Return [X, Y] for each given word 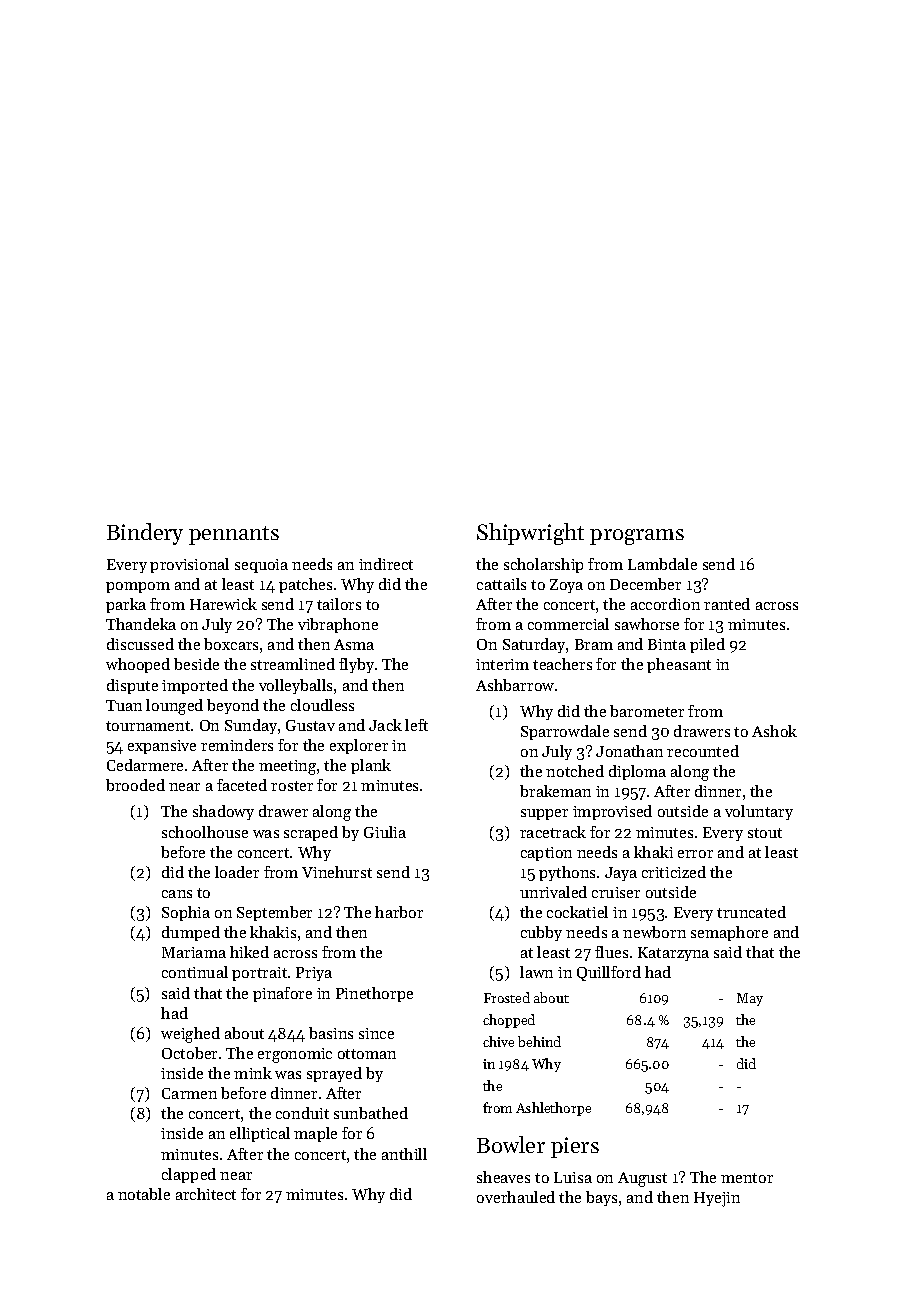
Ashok [774, 731]
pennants [234, 535]
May [750, 999]
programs [637, 537]
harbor [399, 912]
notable [144, 1194]
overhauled [516, 1197]
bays [601, 1198]
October [189, 1053]
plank [371, 766]
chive [498, 1041]
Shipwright [530, 534]
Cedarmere [145, 765]
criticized [674, 872]
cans [177, 894]
